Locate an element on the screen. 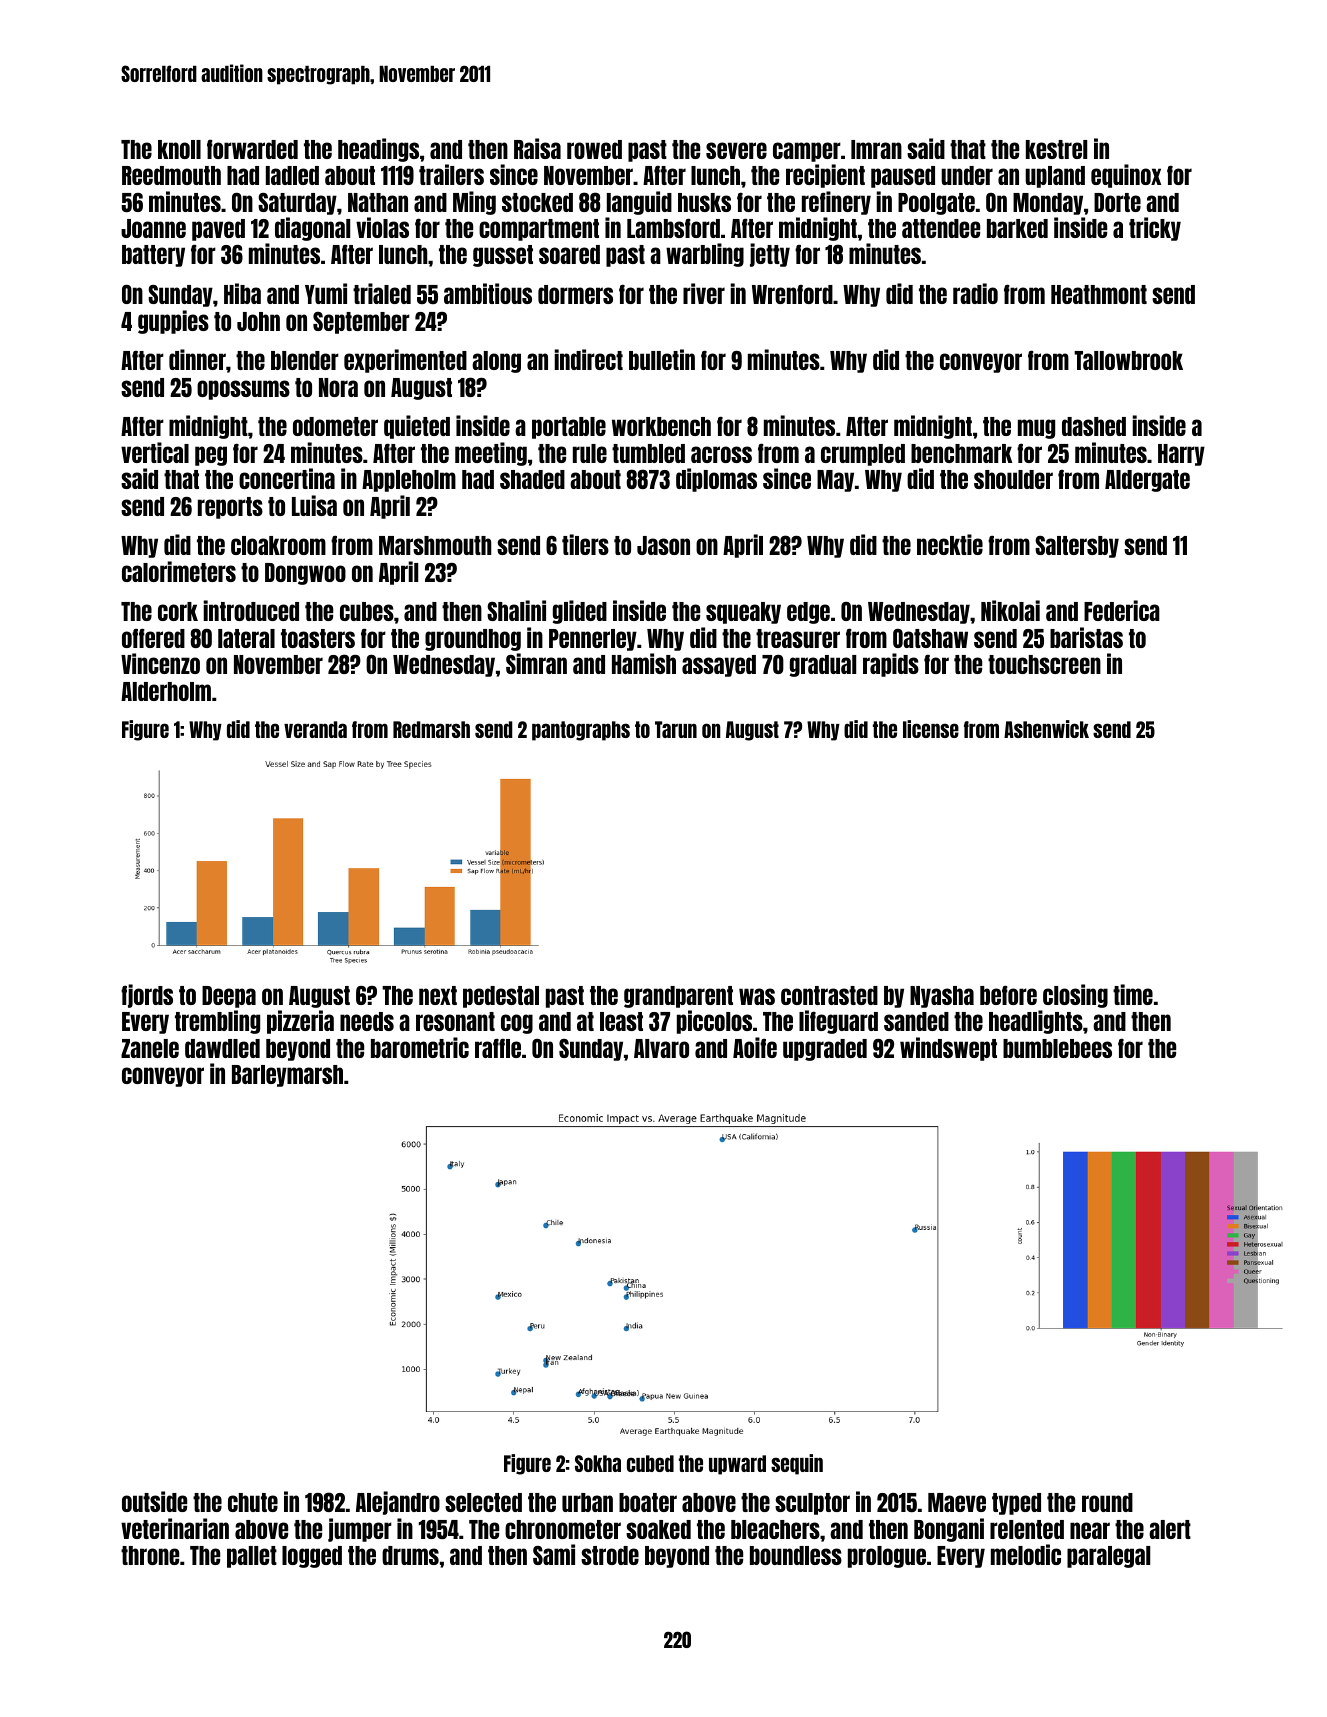 The height and width of the screenshot is (1717, 1327). before is located at coordinates (1008, 995).
